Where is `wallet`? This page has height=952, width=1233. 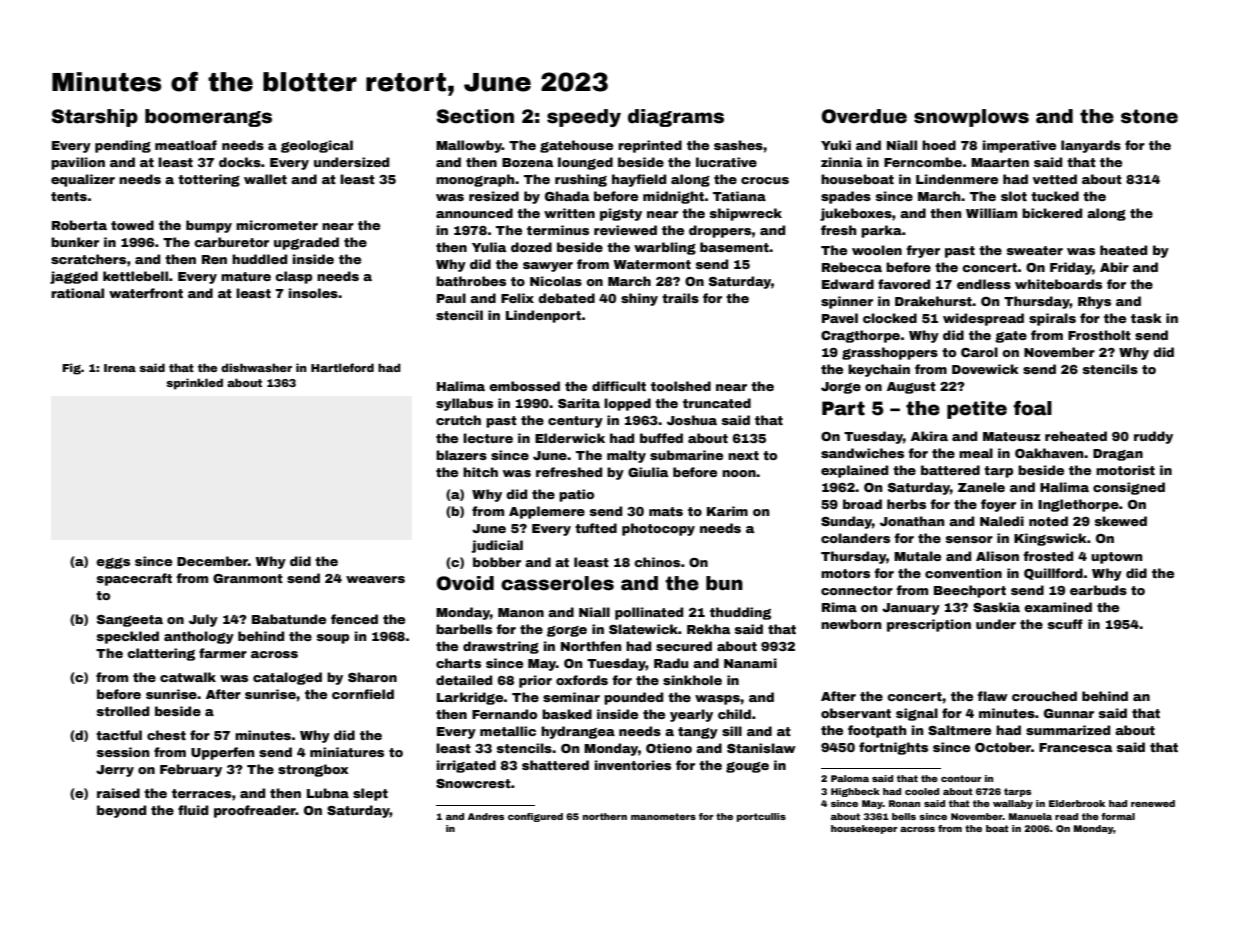 wallet is located at coordinates (265, 179).
